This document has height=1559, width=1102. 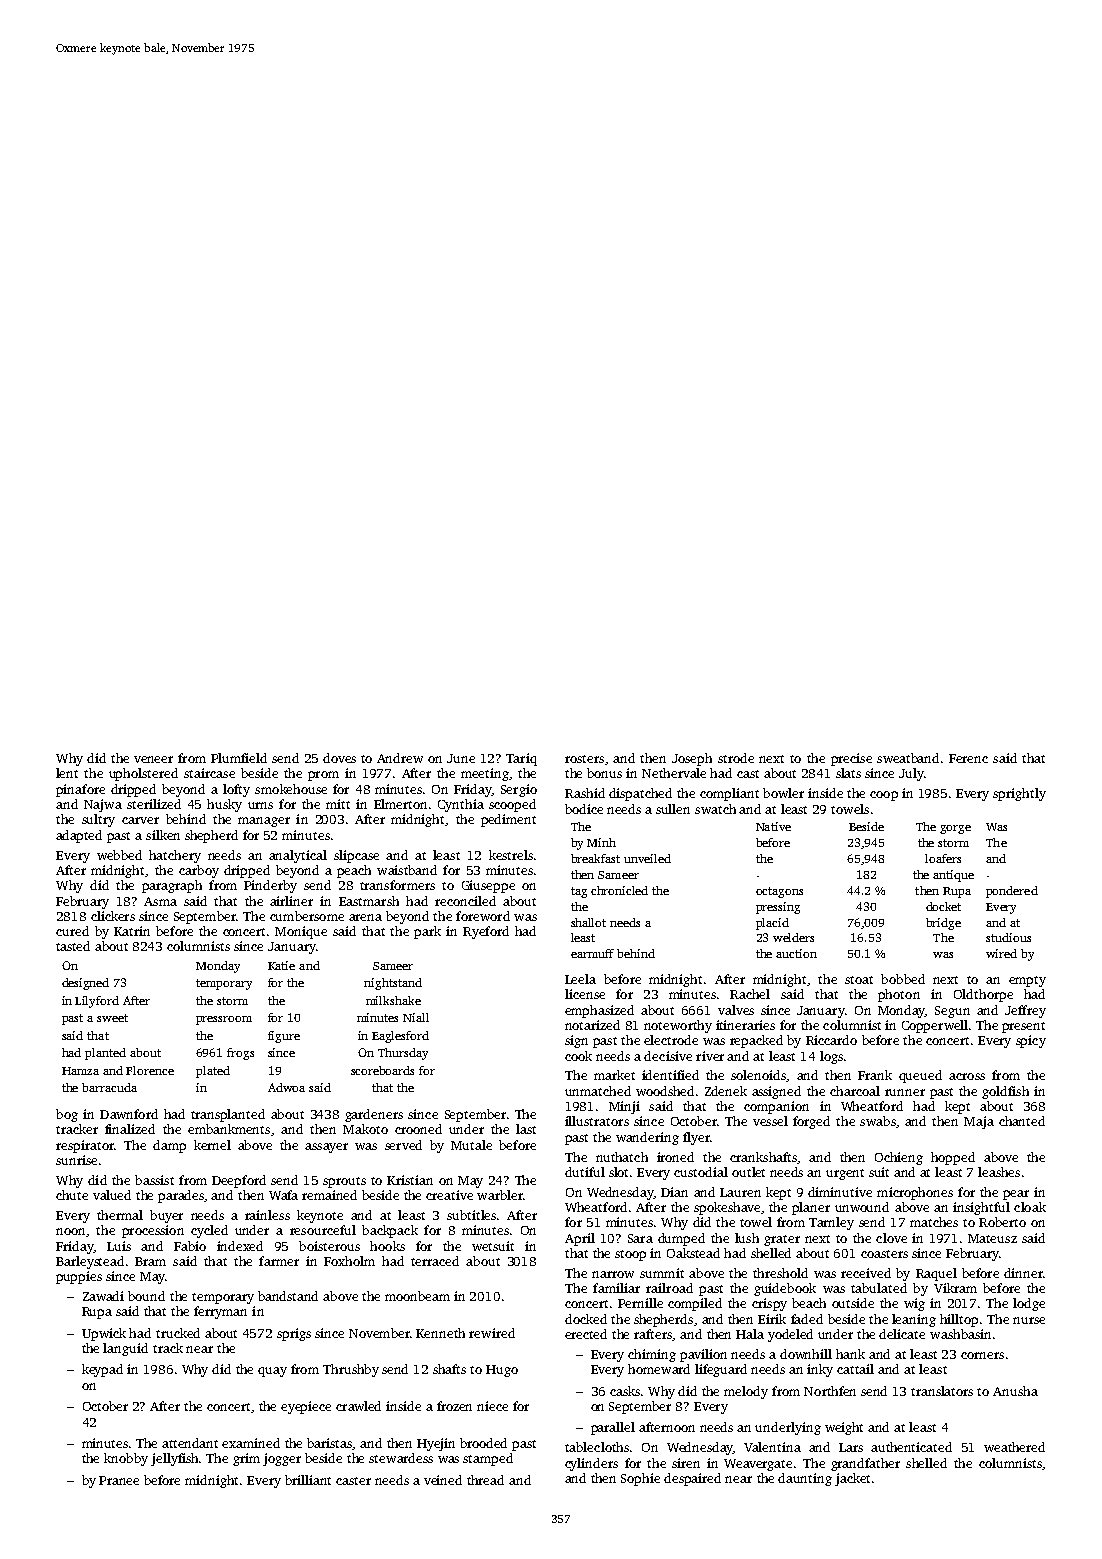 I want to click on doves, so click(x=339, y=758).
